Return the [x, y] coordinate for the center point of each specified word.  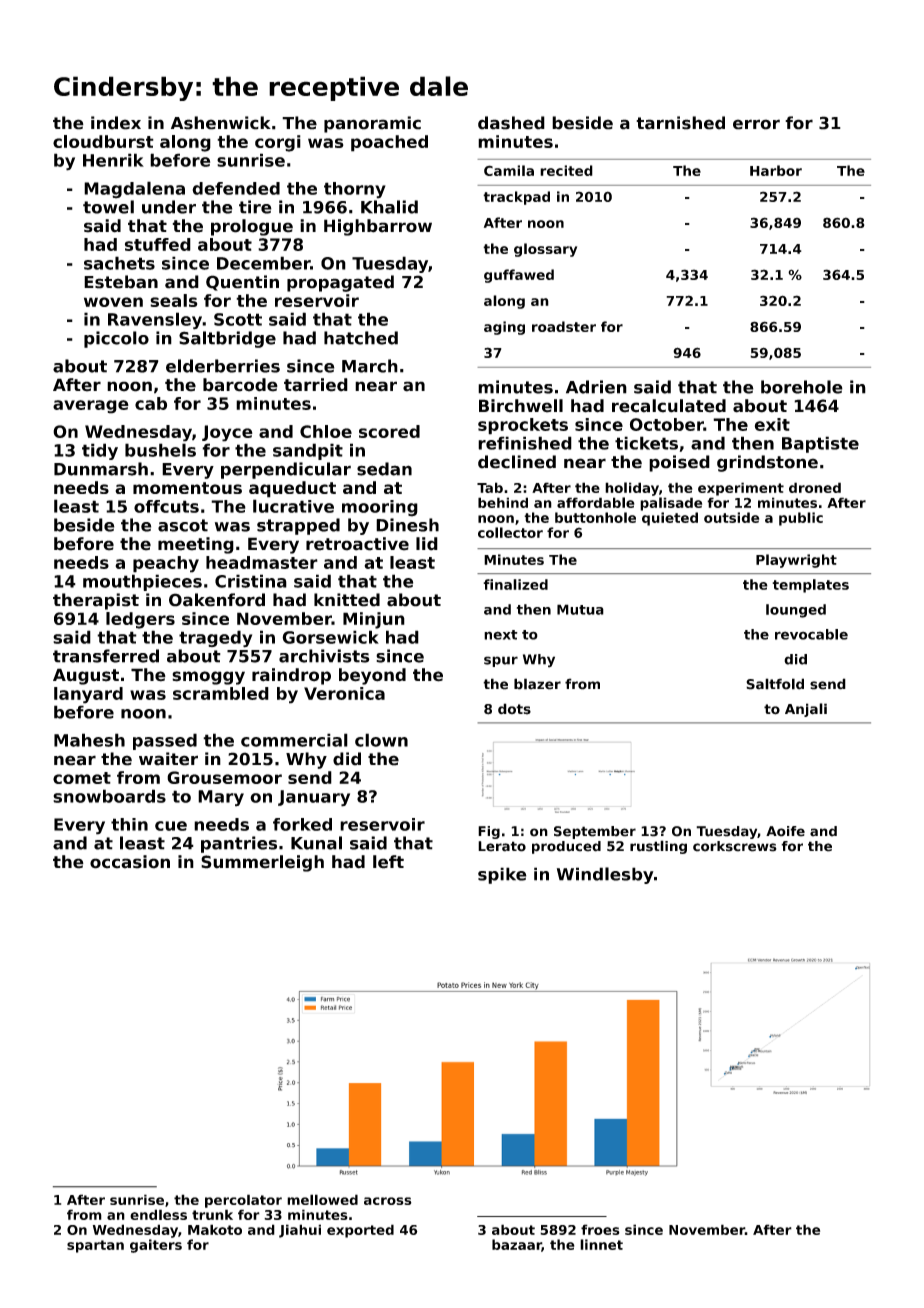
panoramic [372, 124]
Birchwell [521, 406]
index [116, 123]
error [756, 124]
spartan [95, 1246]
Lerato [502, 846]
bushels [160, 450]
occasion [130, 862]
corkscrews [735, 846]
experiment [741, 489]
